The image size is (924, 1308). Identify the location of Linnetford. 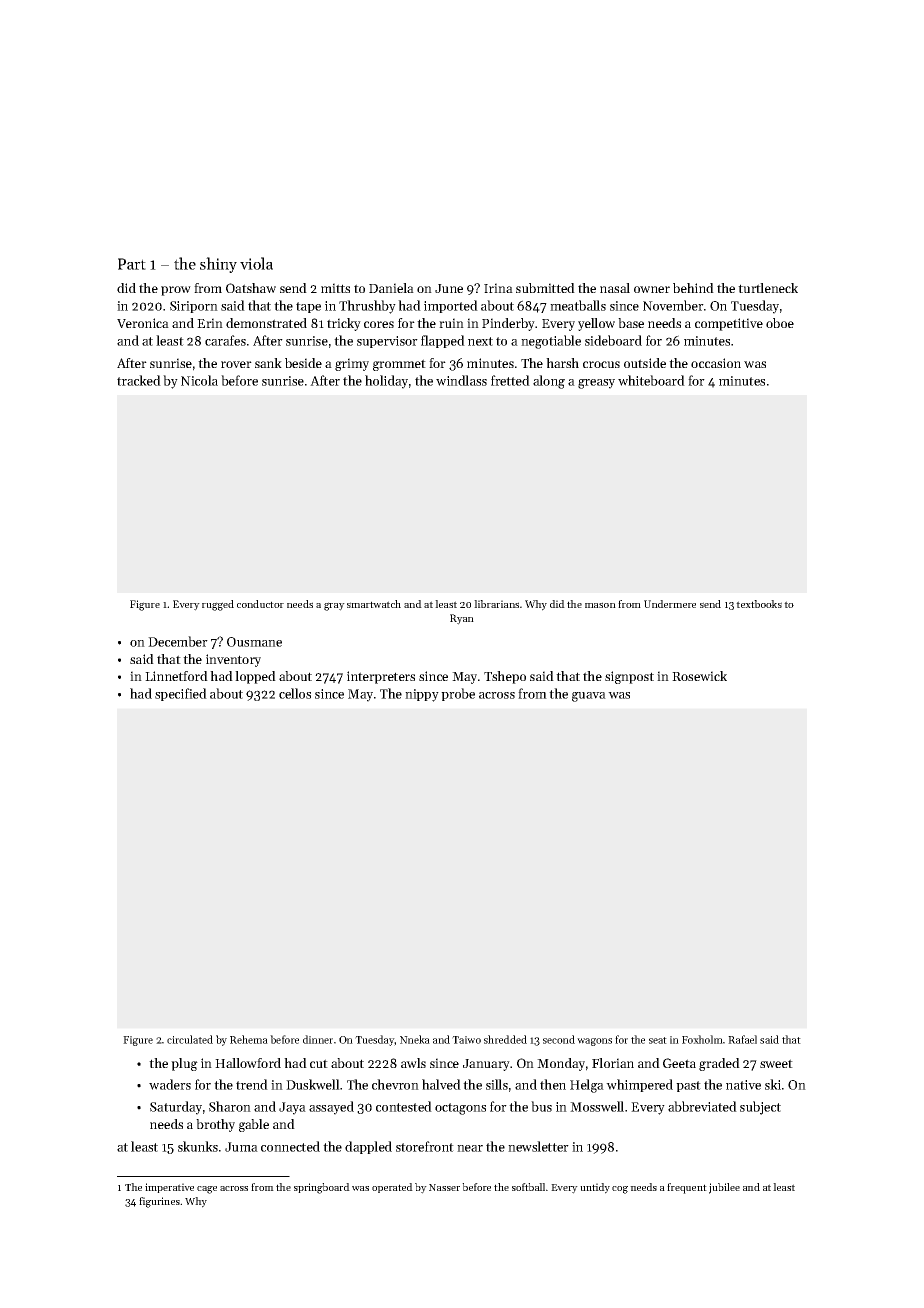
(176, 676).
